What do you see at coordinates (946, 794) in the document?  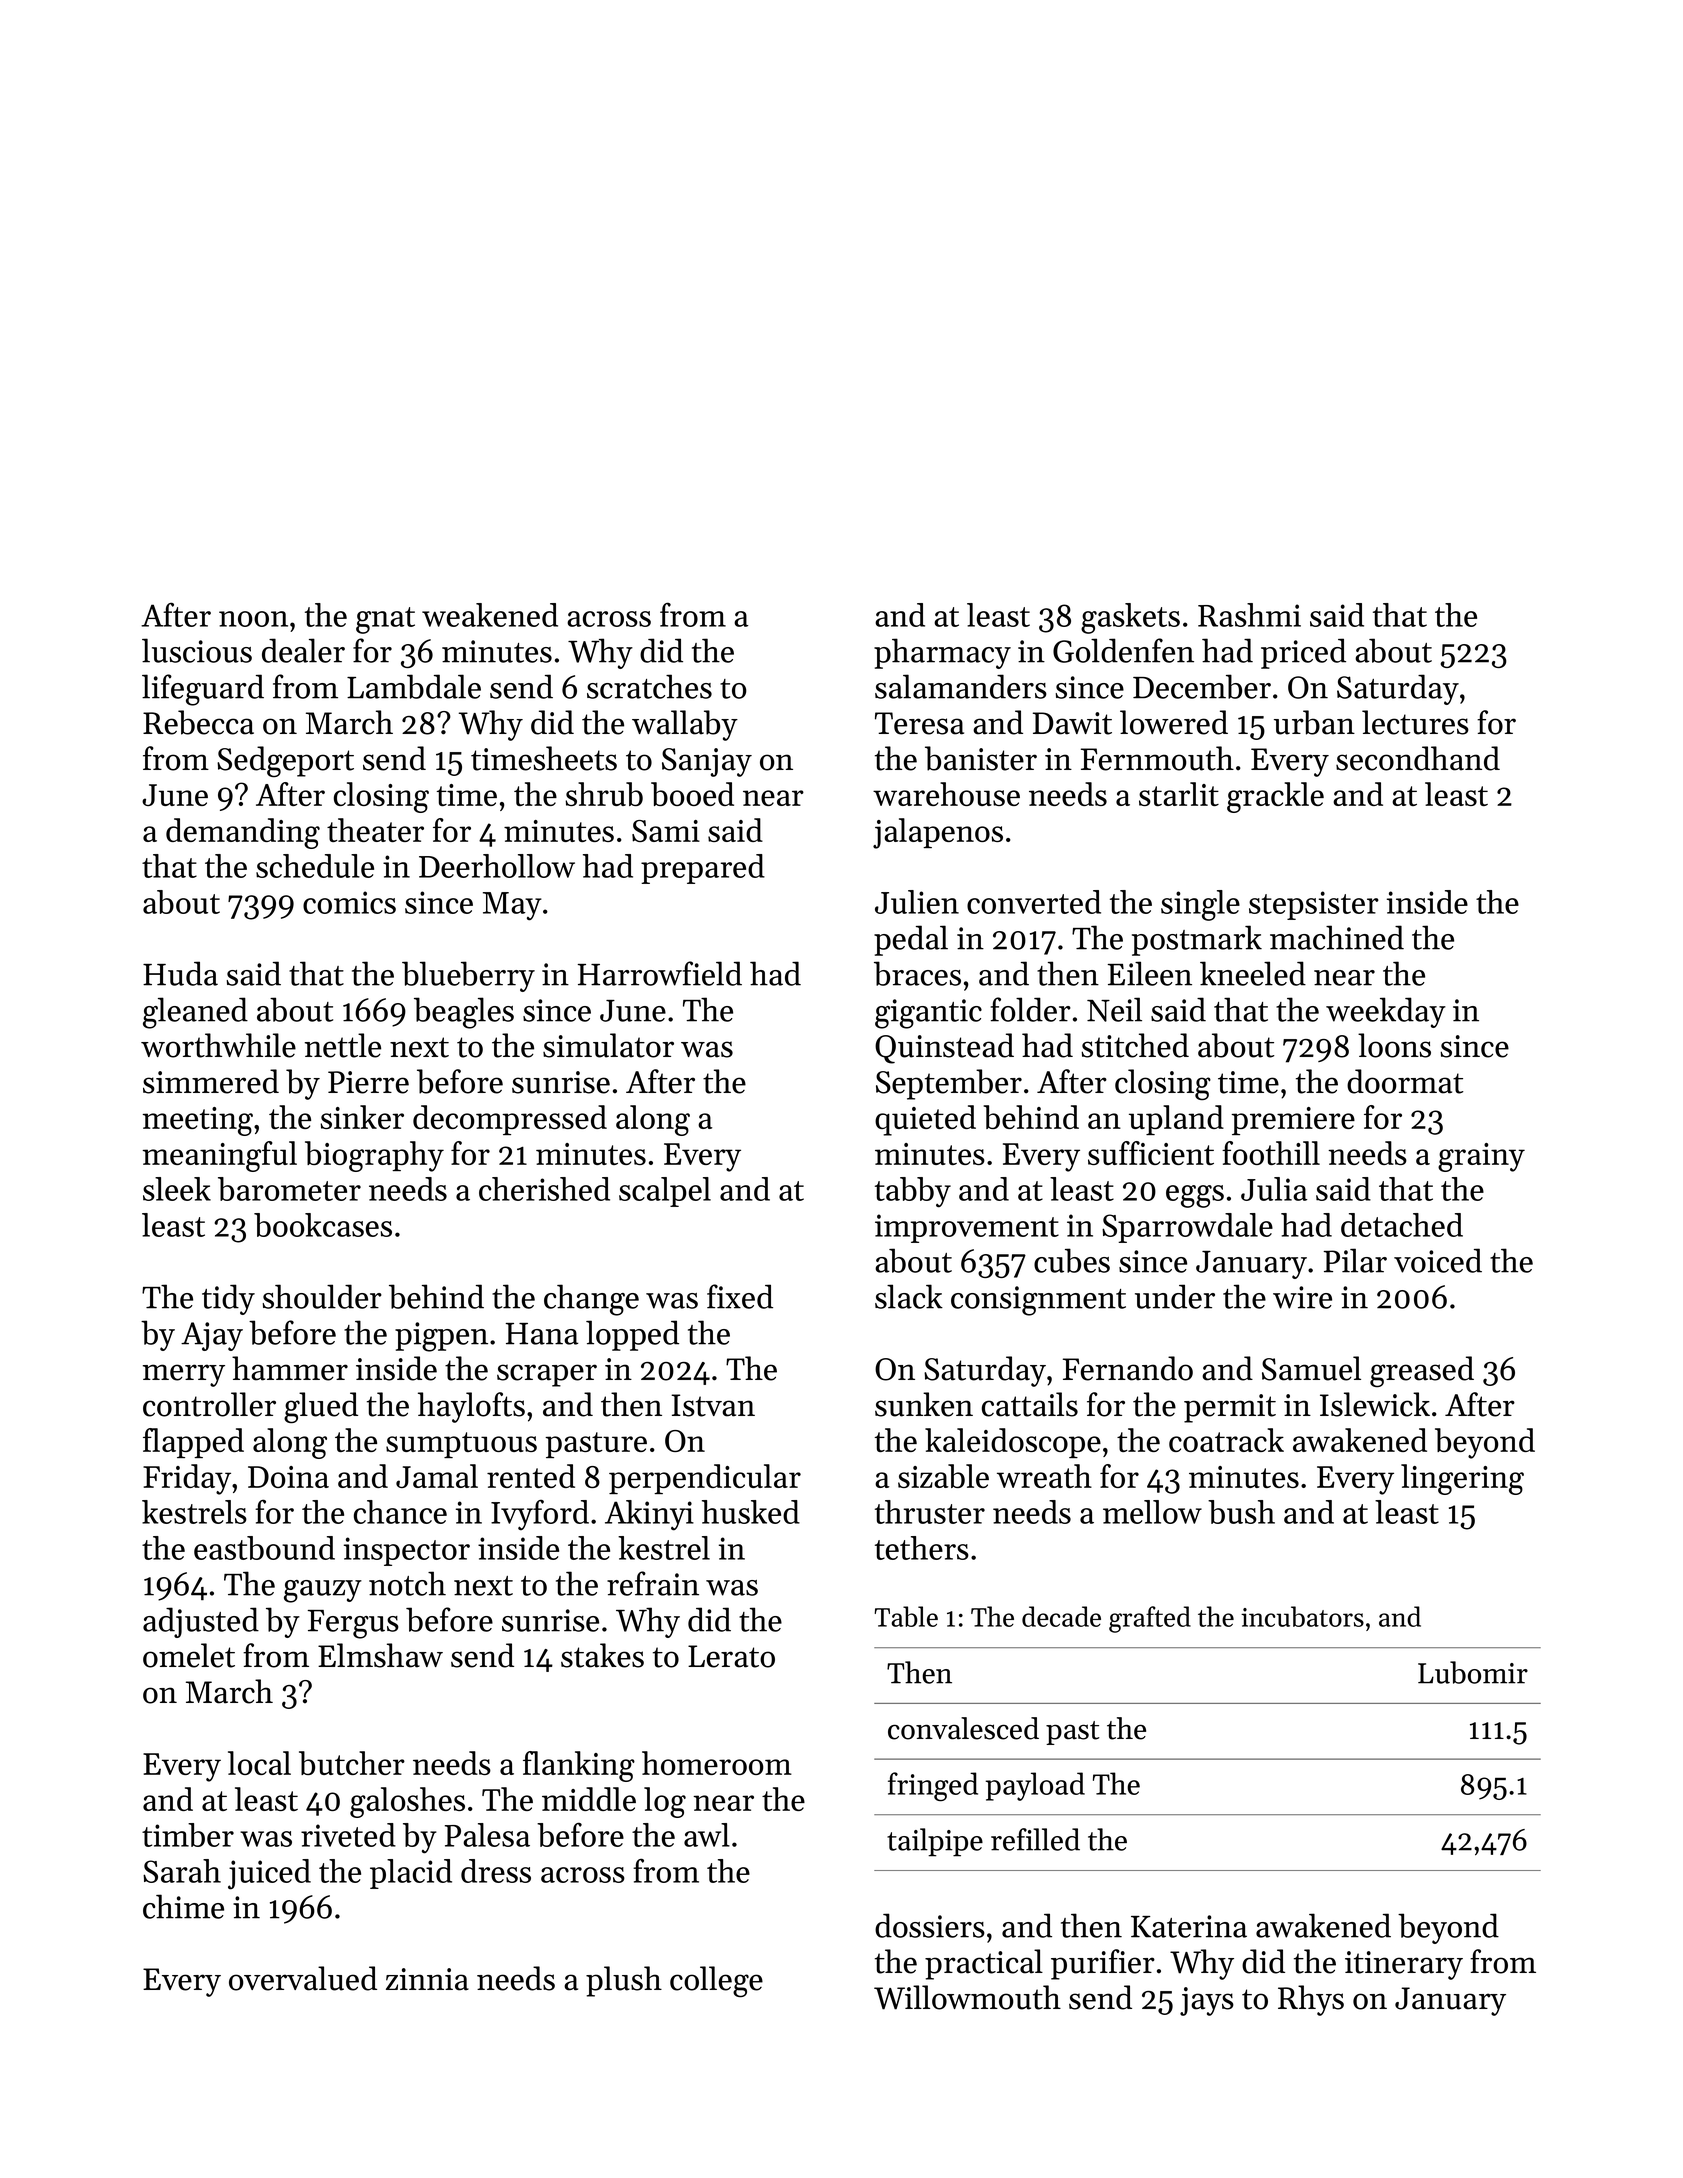 I see `warehouse` at bounding box center [946, 794].
